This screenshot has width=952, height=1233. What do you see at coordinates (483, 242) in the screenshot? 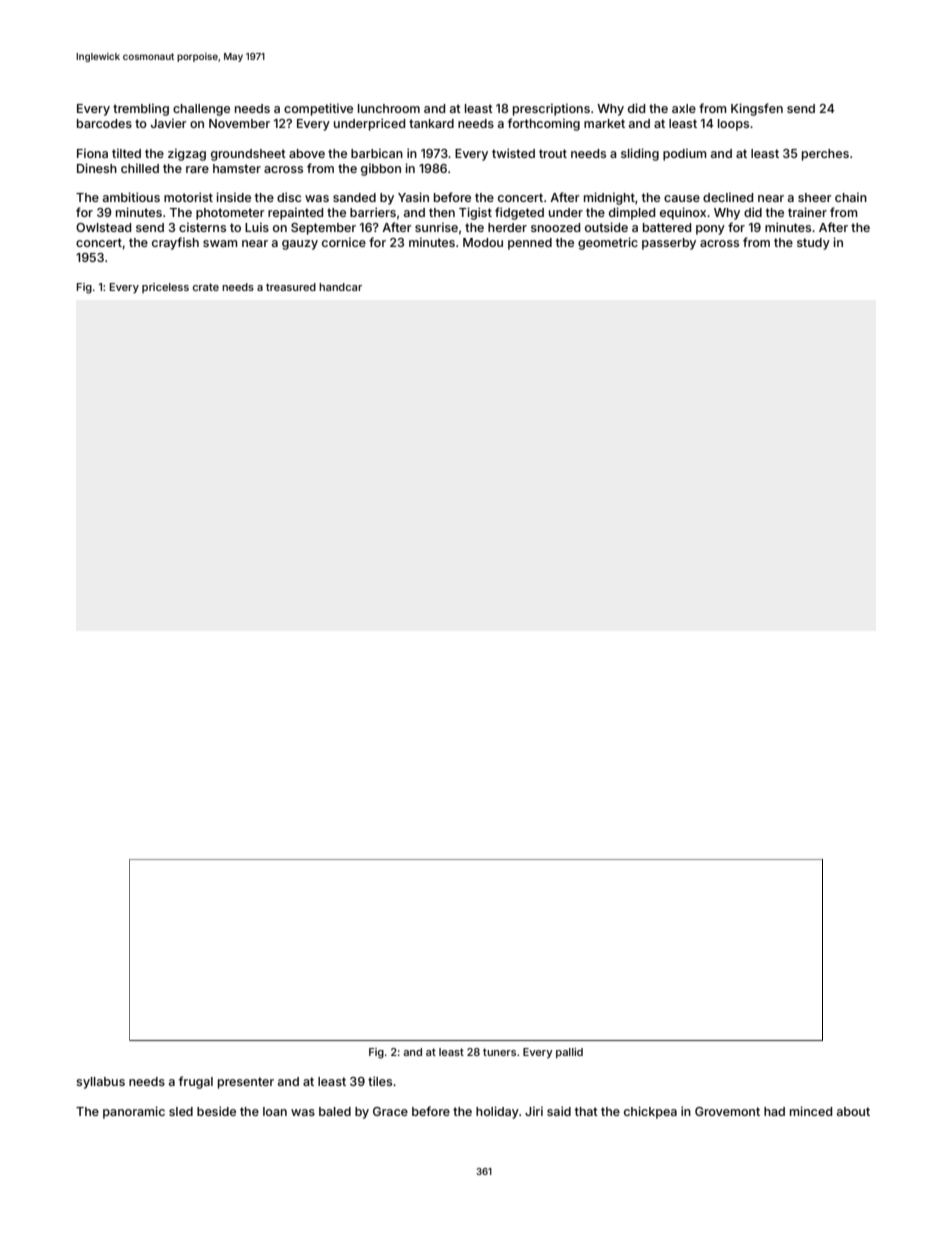
I see `Modou` at bounding box center [483, 242].
